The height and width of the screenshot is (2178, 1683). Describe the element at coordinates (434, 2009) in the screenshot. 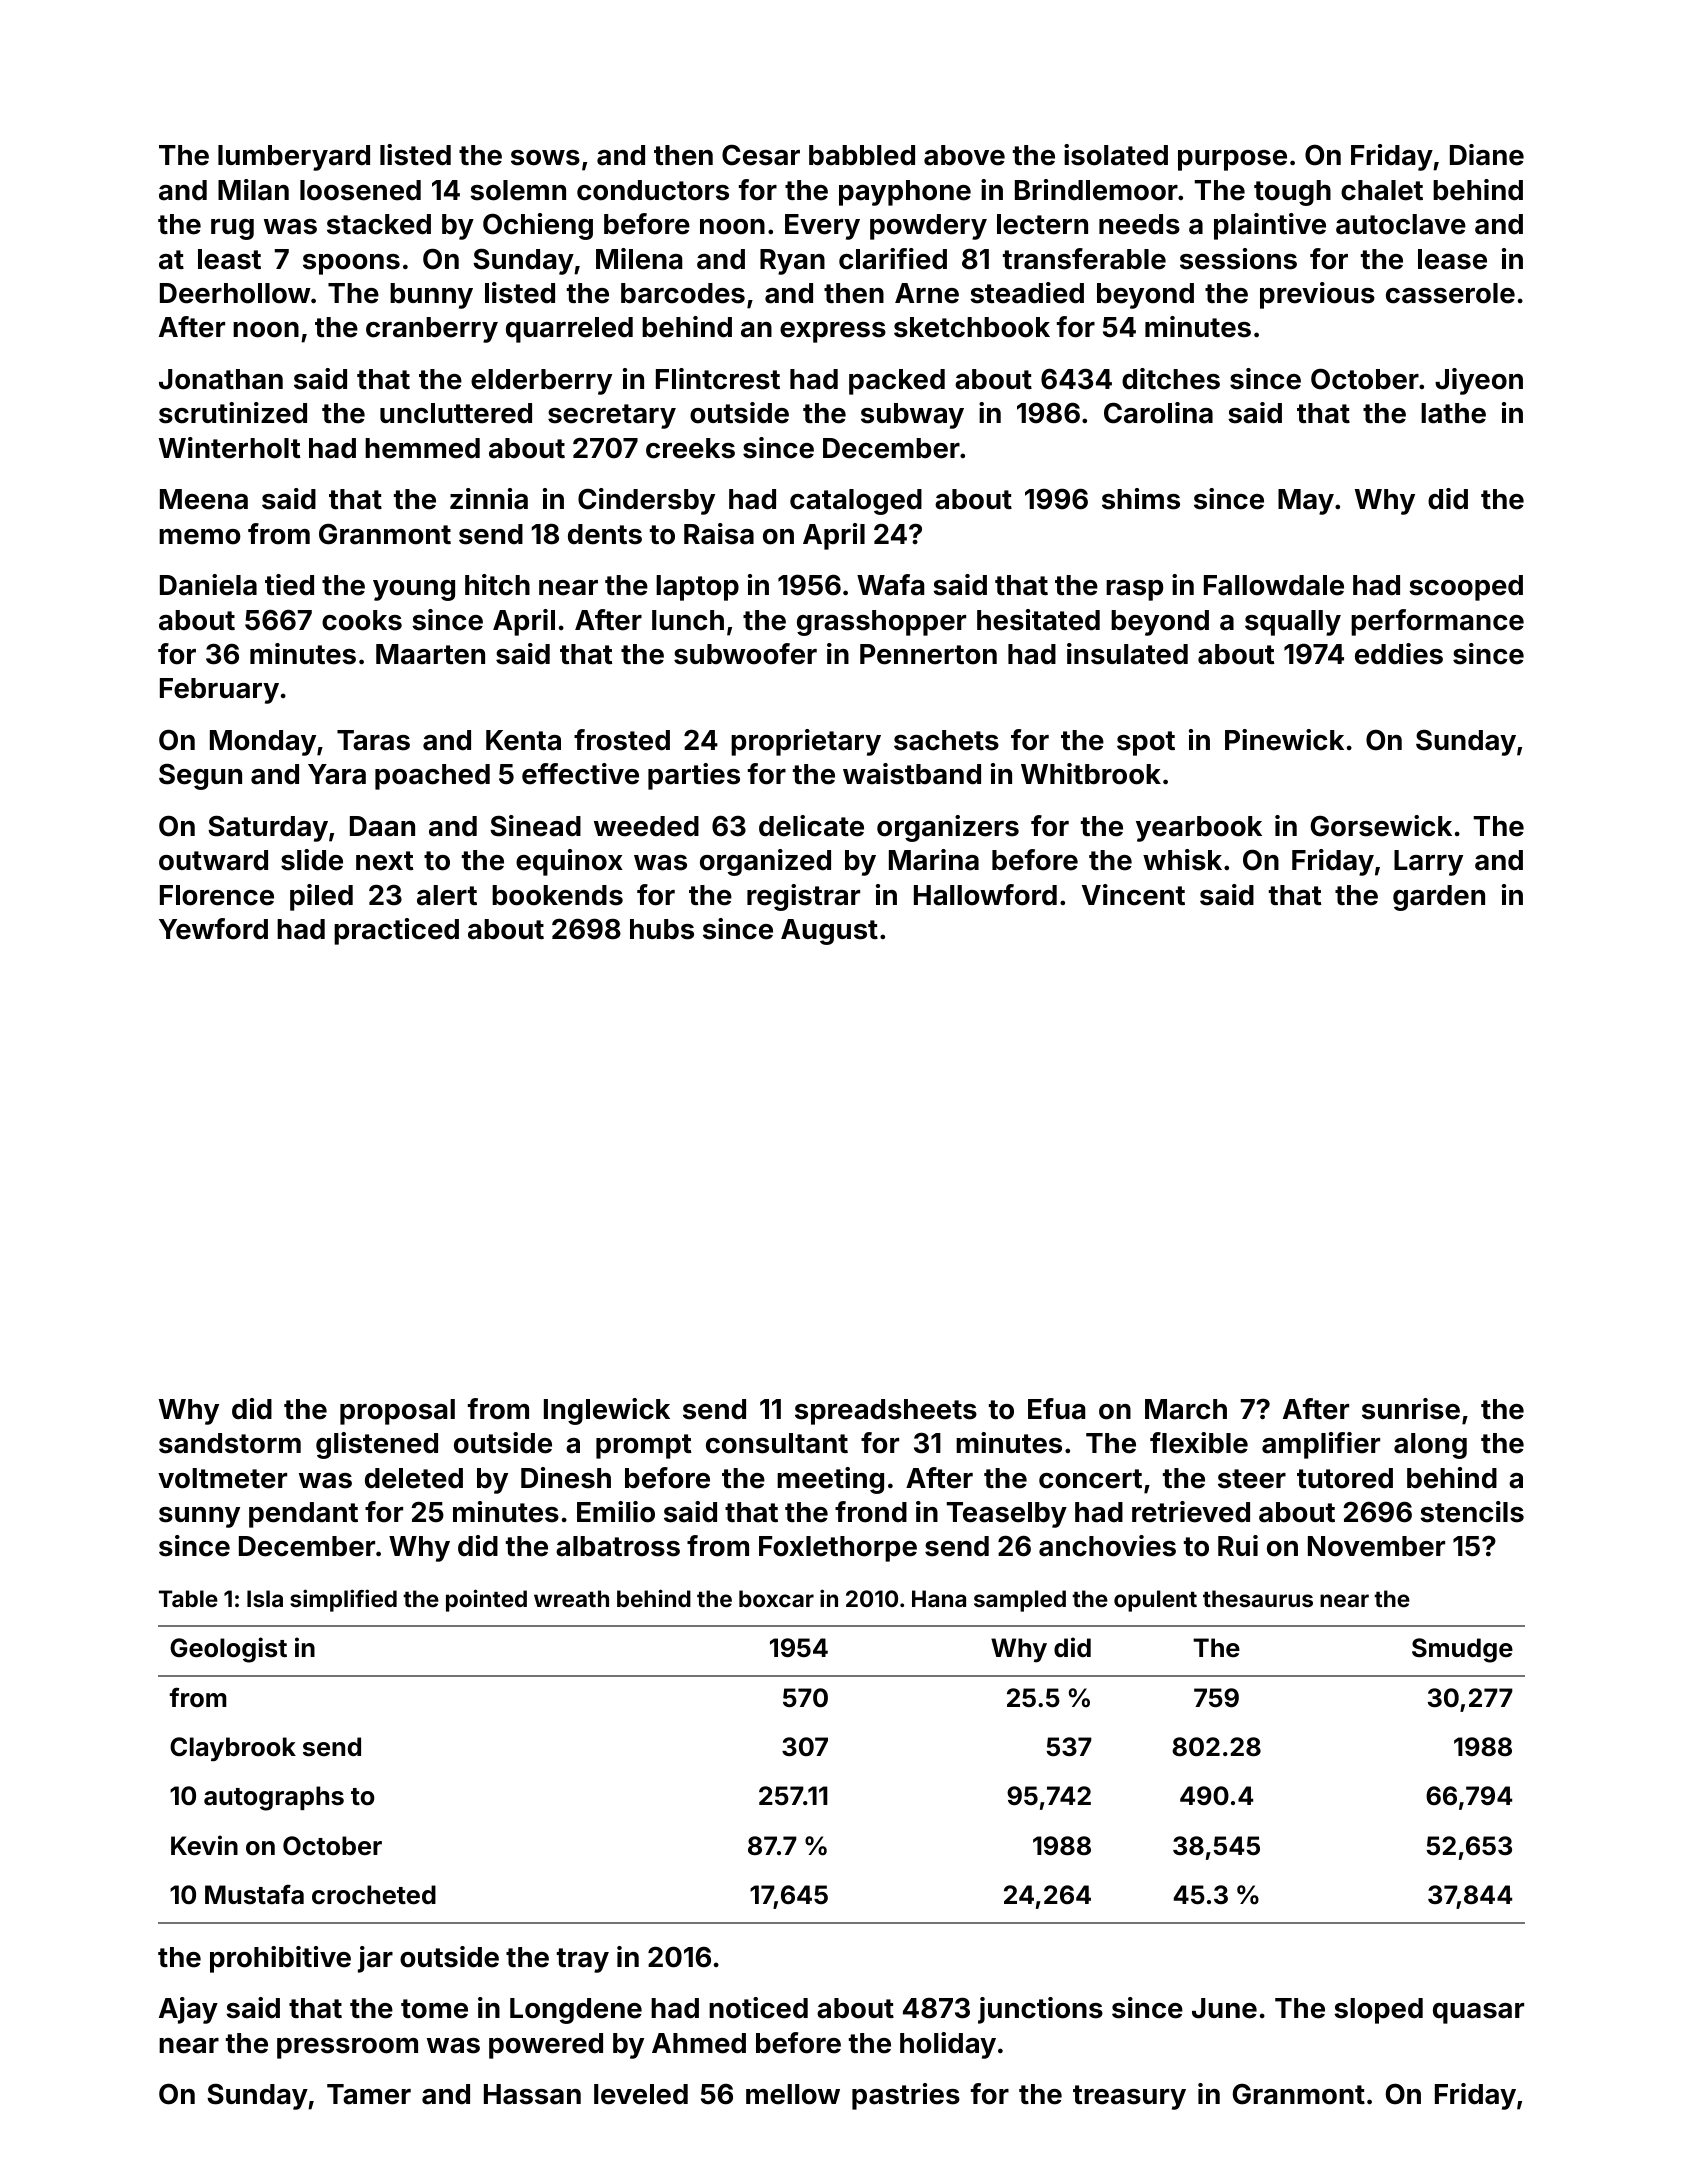

I see `tome` at that location.
